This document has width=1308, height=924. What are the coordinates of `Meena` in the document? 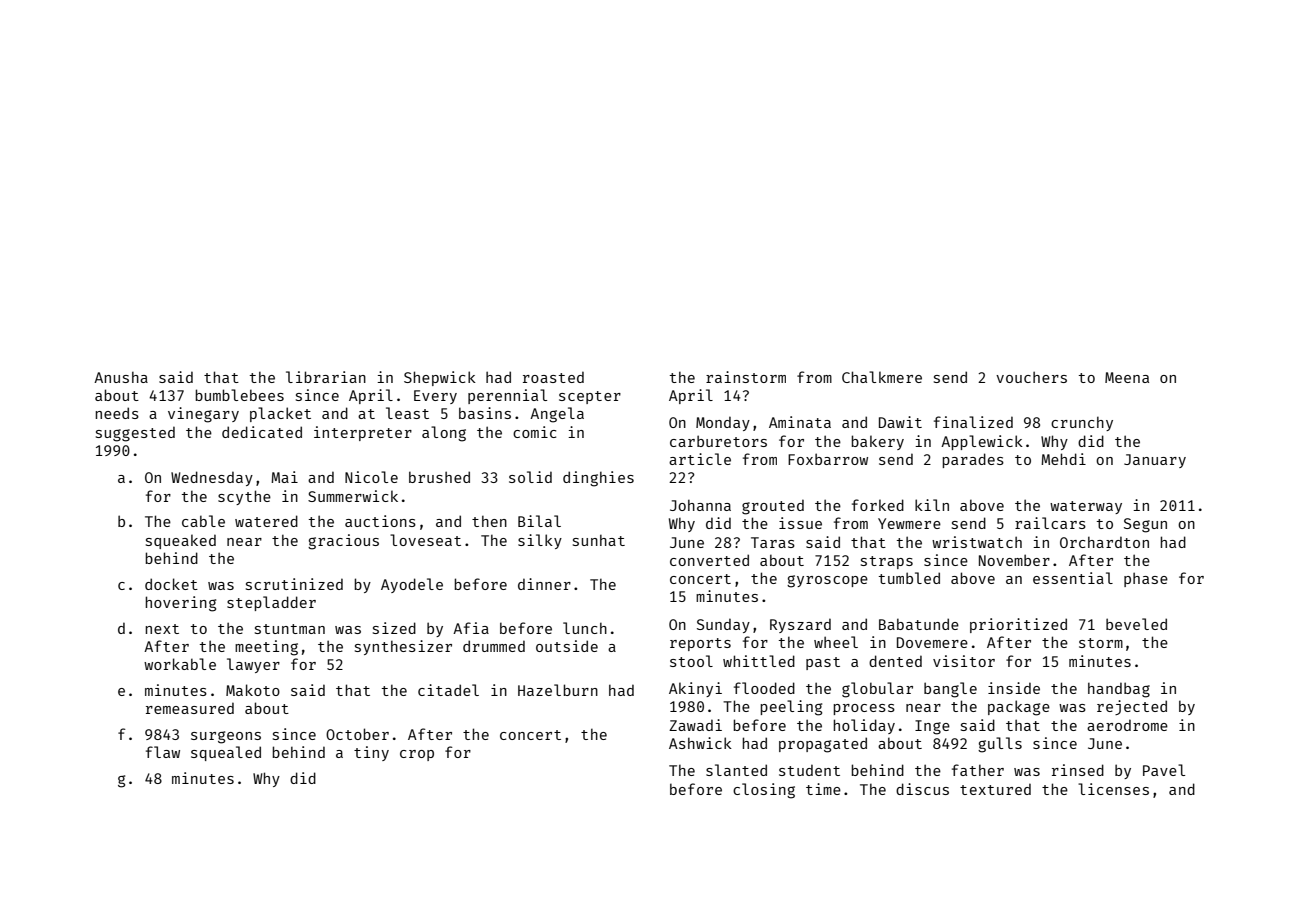 It's located at (1127, 377).
